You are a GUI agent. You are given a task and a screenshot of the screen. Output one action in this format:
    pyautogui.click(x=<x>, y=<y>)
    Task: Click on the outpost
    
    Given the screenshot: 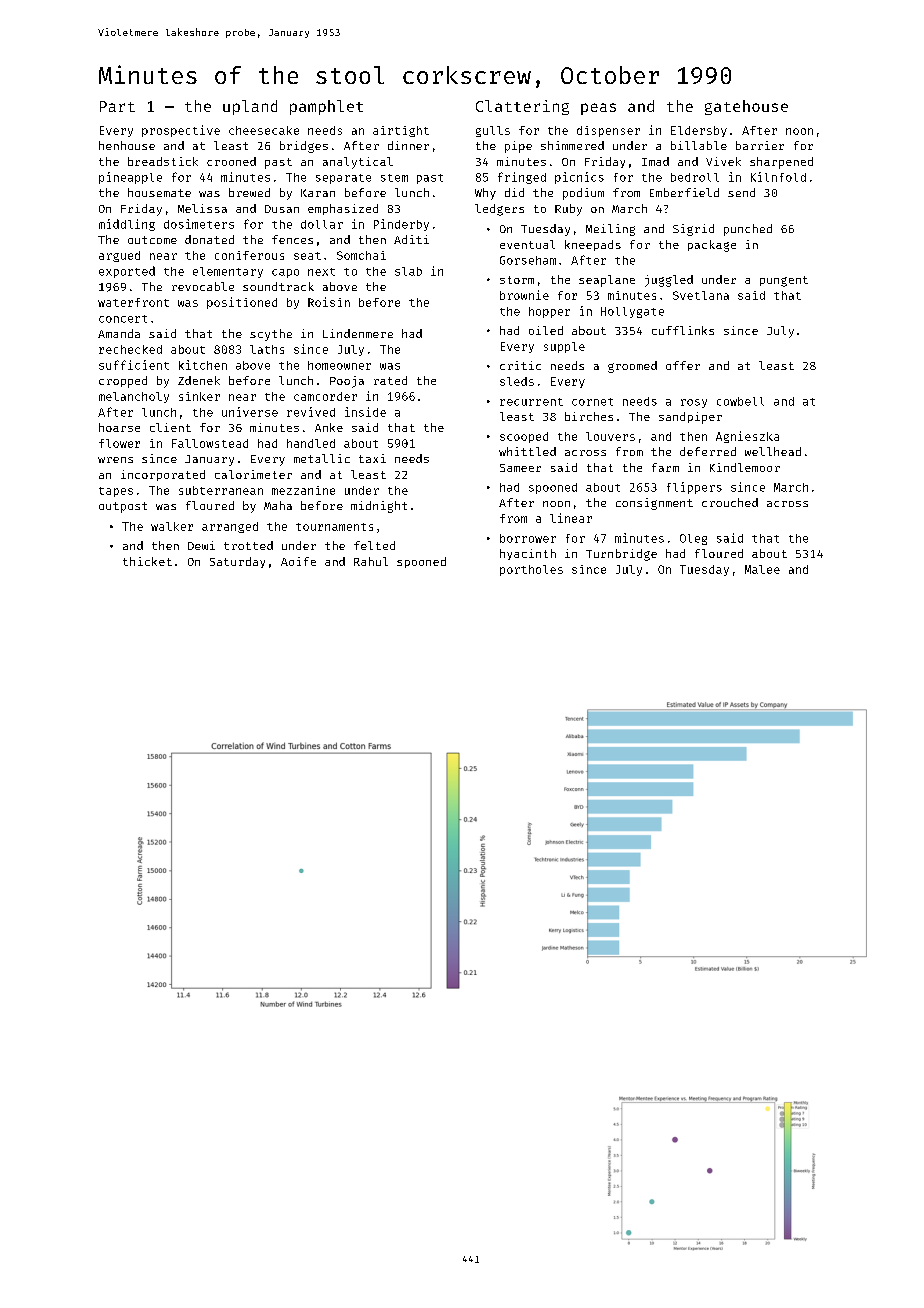 What is the action you would take?
    pyautogui.click(x=123, y=507)
